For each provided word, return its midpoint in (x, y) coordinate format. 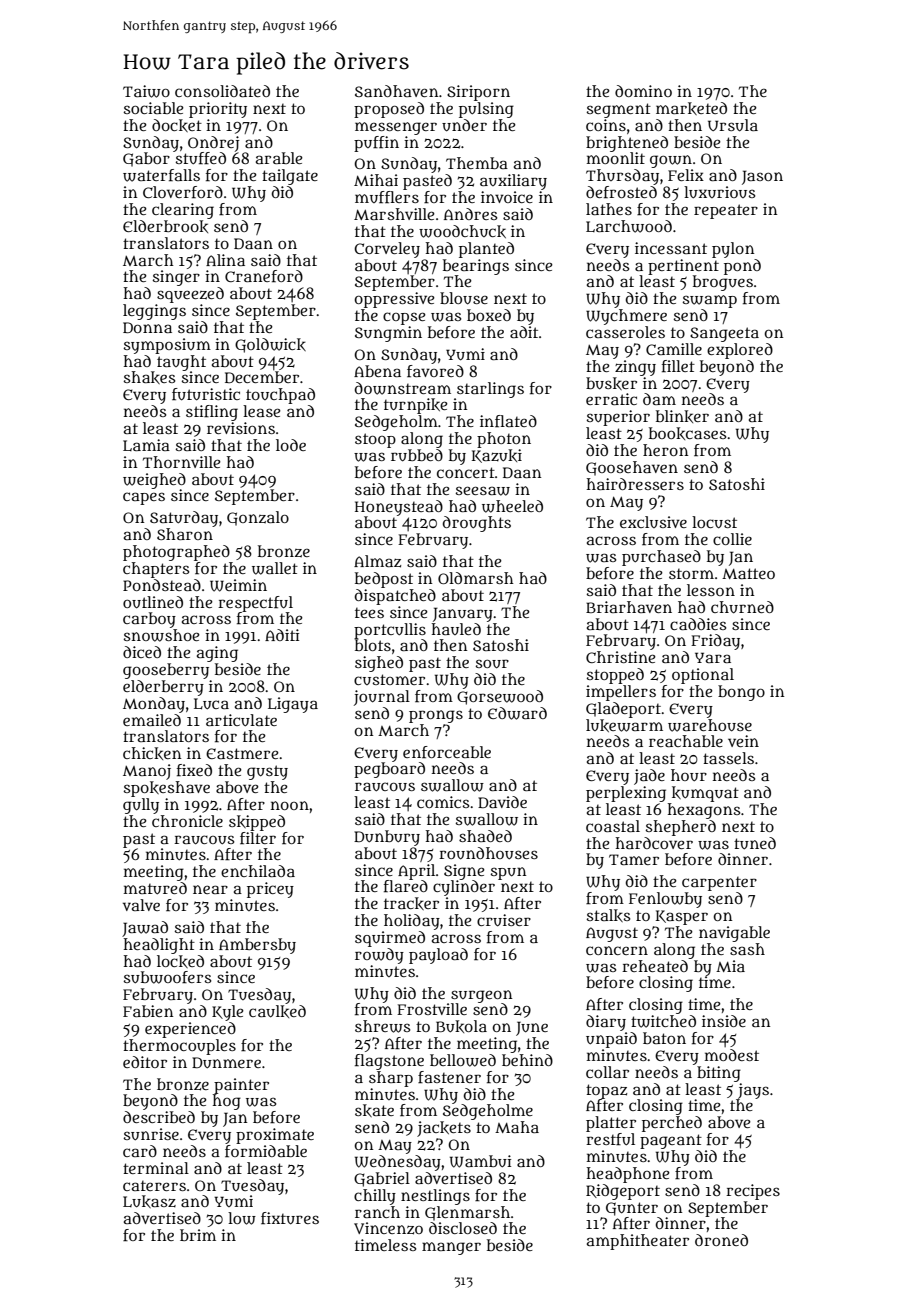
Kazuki (497, 456)
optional (703, 676)
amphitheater (638, 1242)
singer (176, 278)
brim (198, 1235)
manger (451, 1248)
